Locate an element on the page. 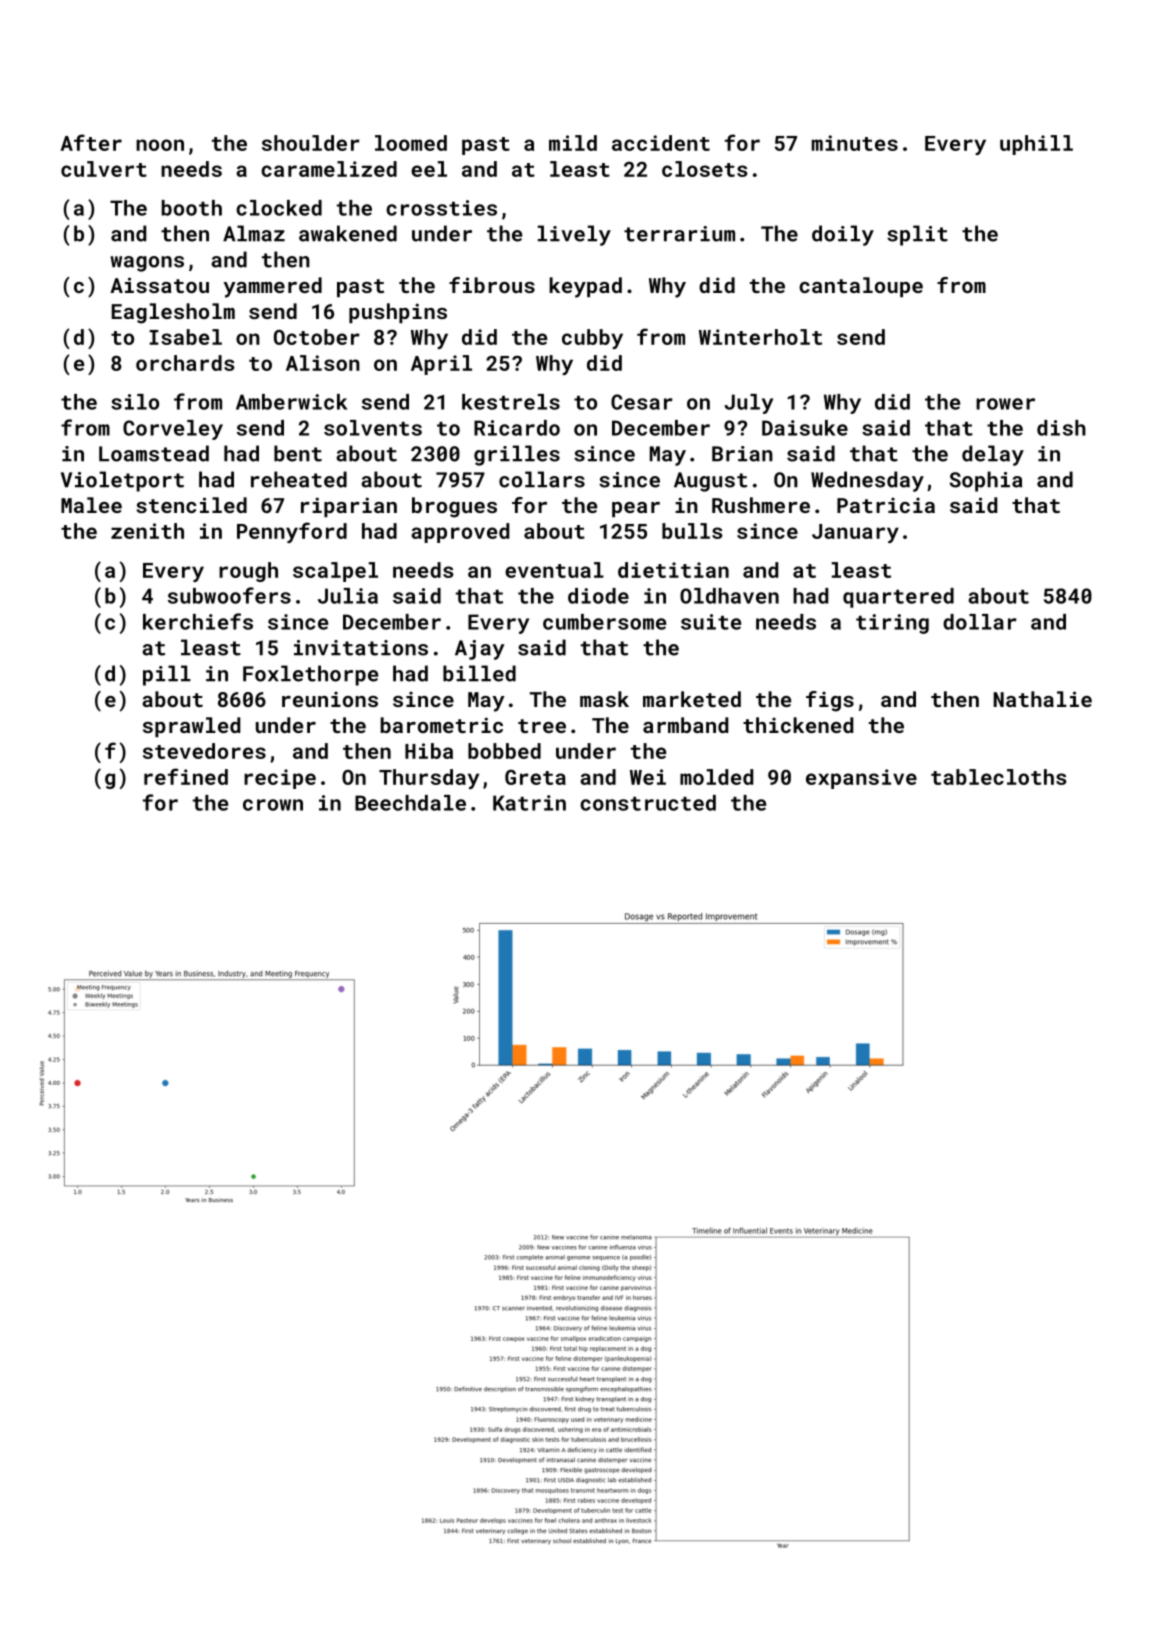  Rushmere is located at coordinates (761, 505).
